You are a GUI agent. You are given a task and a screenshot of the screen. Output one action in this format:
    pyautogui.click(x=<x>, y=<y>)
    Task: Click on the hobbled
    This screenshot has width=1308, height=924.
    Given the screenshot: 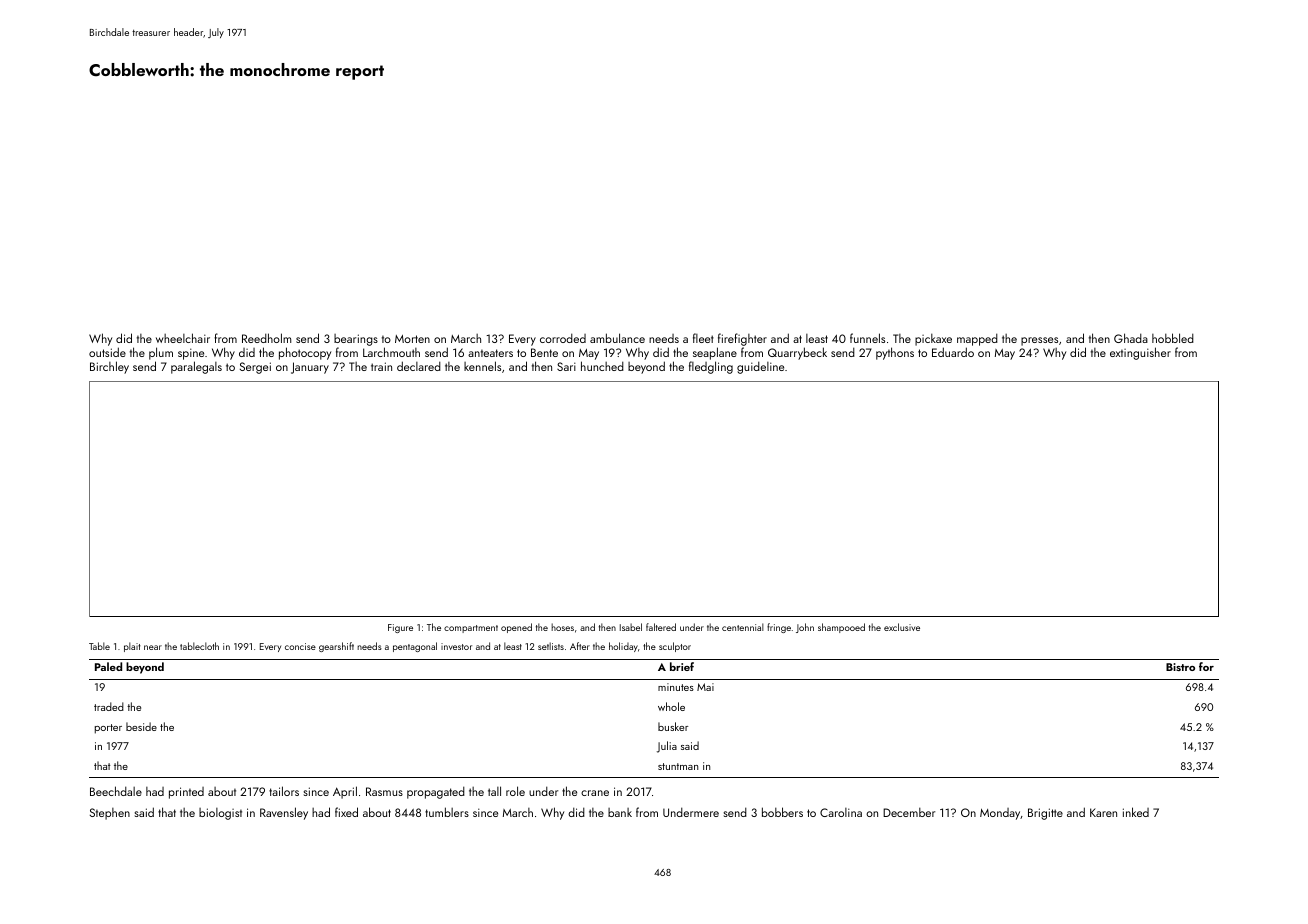 What is the action you would take?
    pyautogui.click(x=1173, y=338)
